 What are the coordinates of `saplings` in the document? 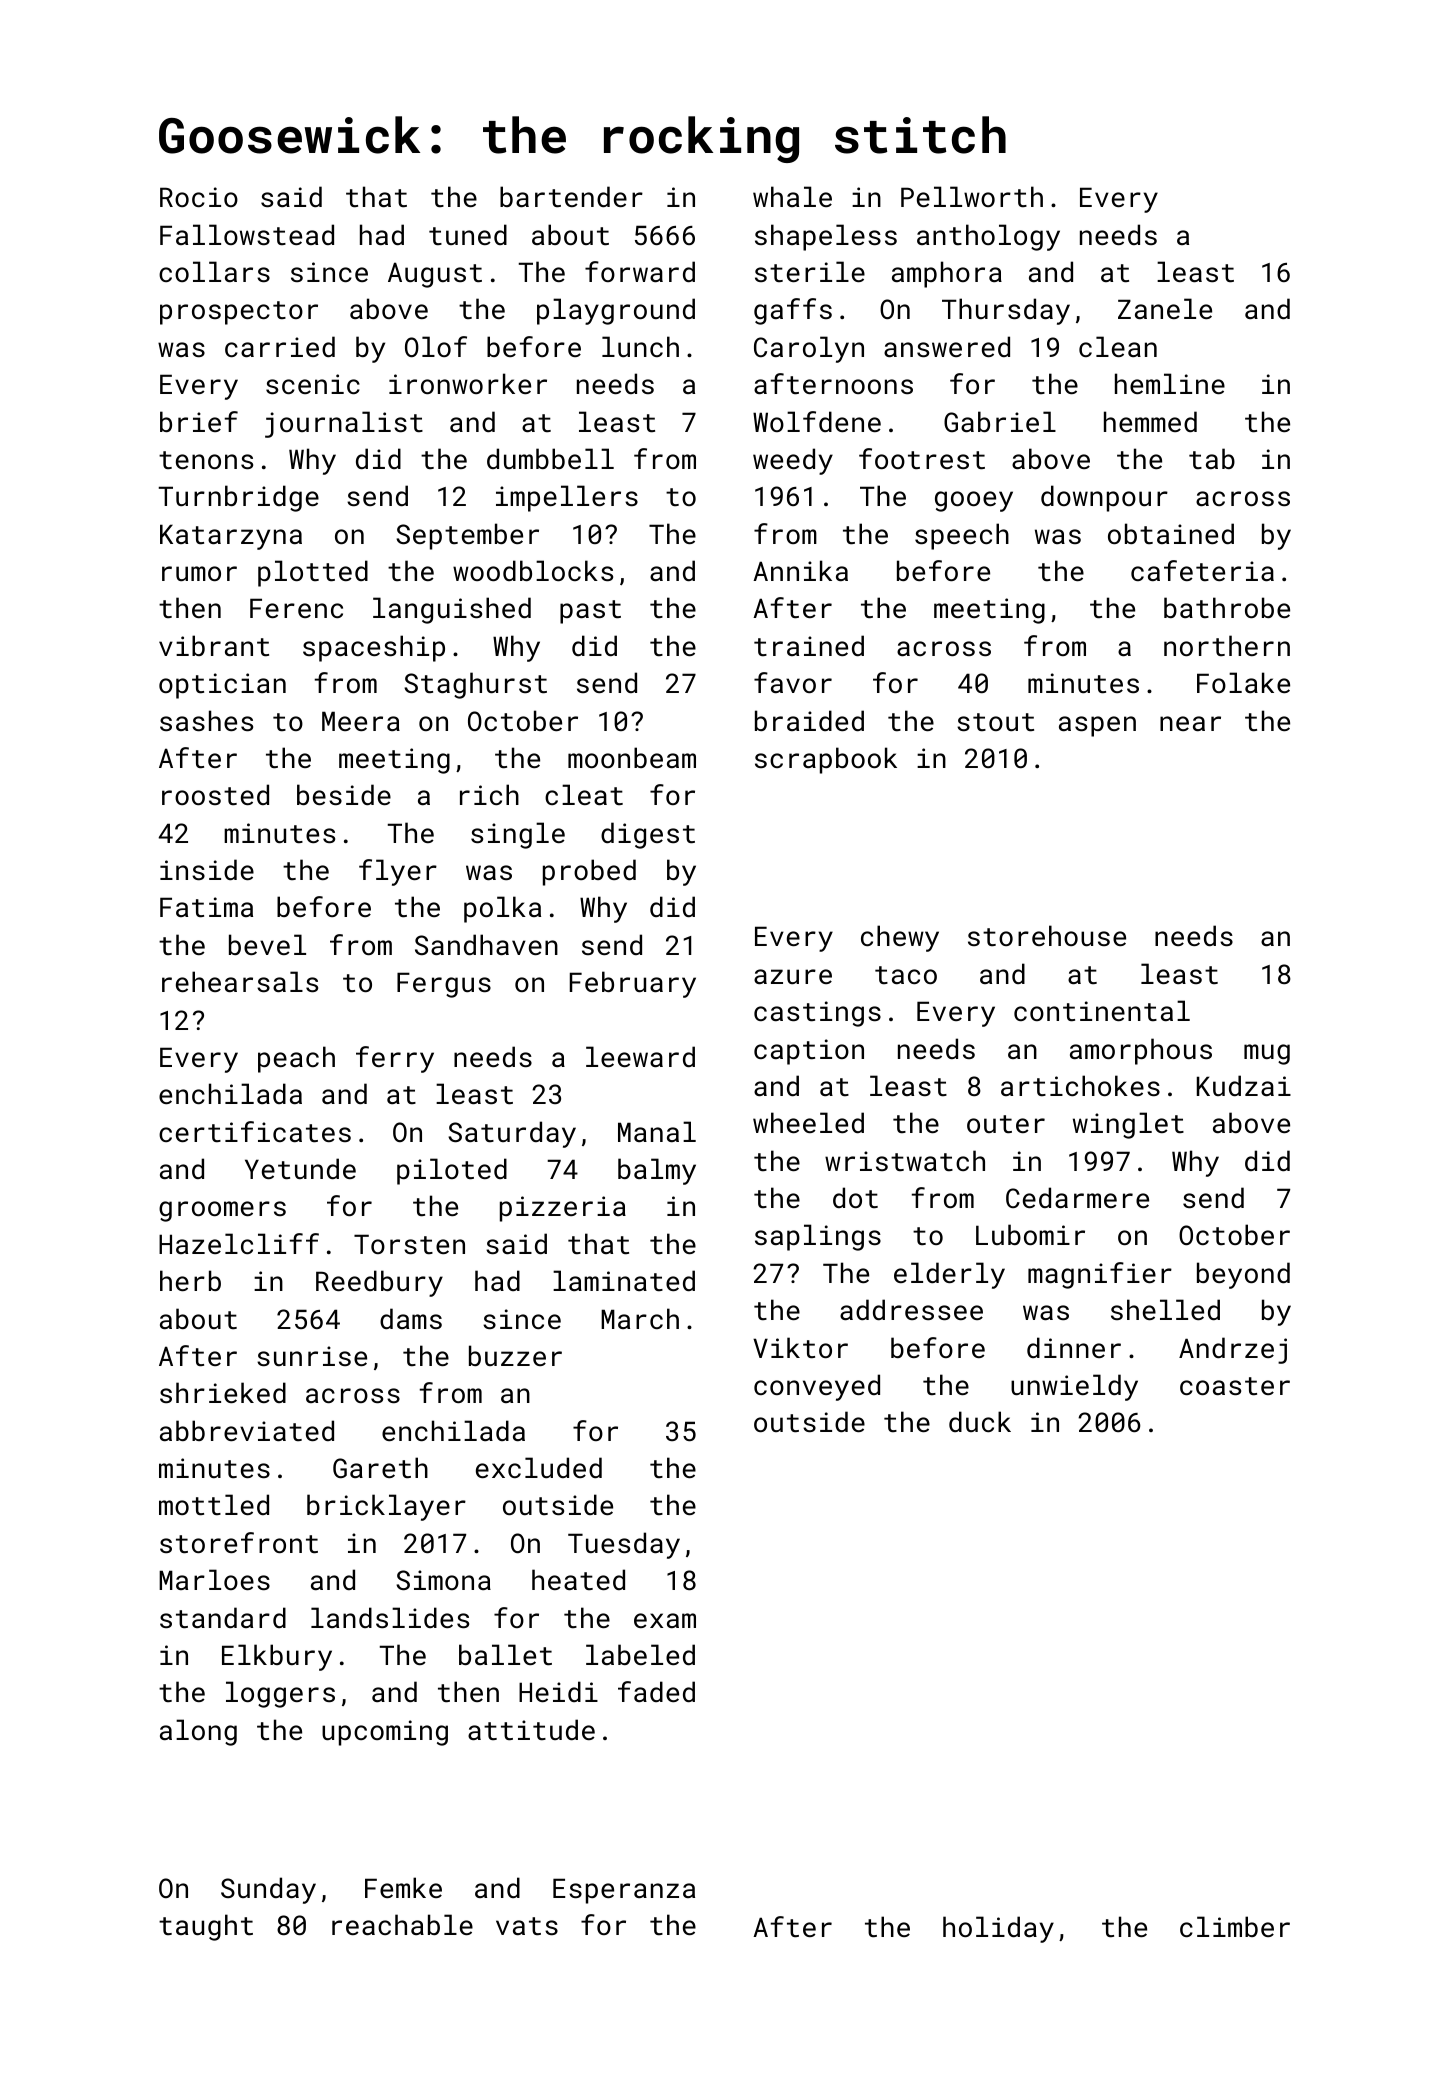 It's located at (818, 1237).
